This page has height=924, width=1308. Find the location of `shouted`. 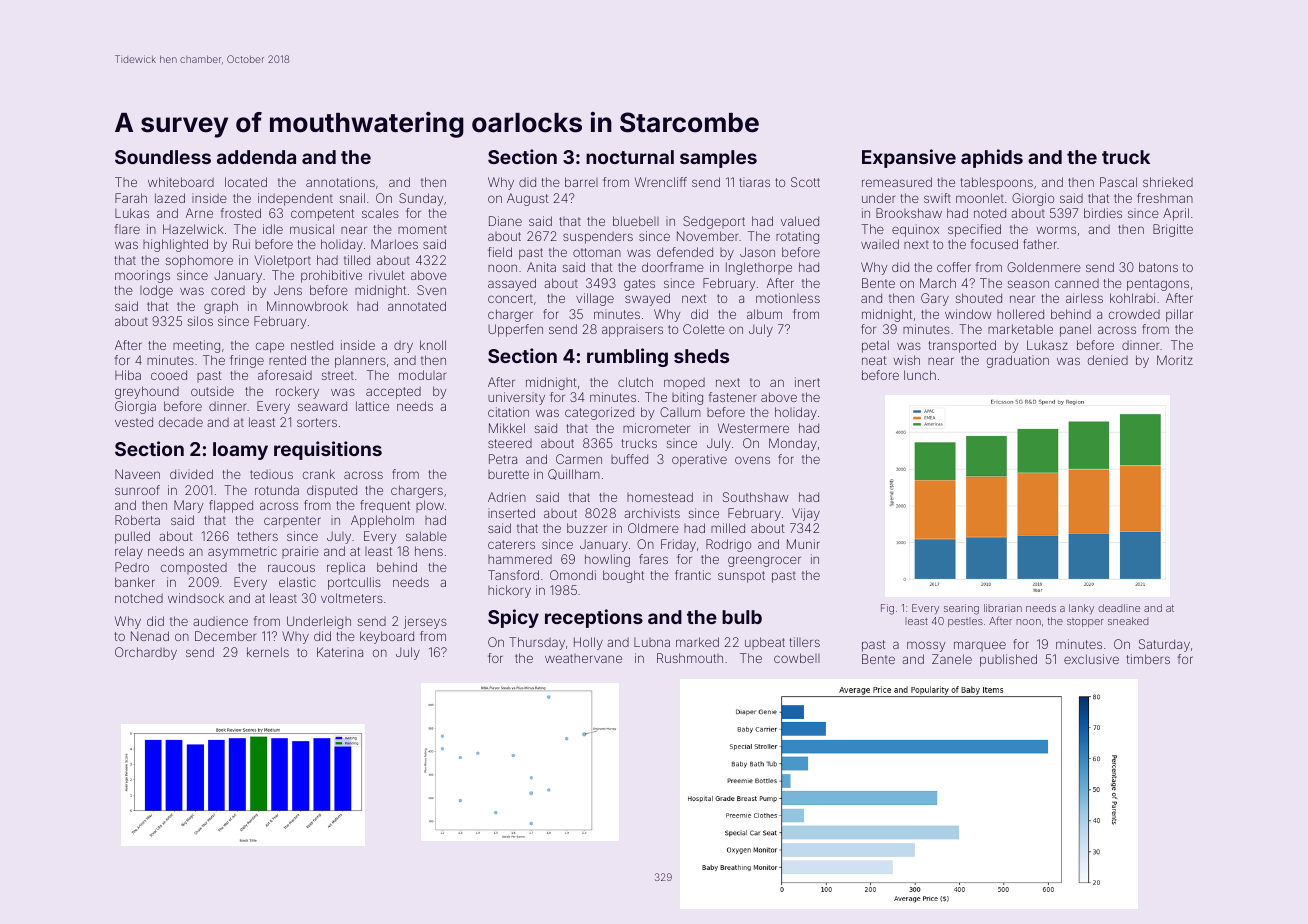

shouted is located at coordinates (979, 298).
